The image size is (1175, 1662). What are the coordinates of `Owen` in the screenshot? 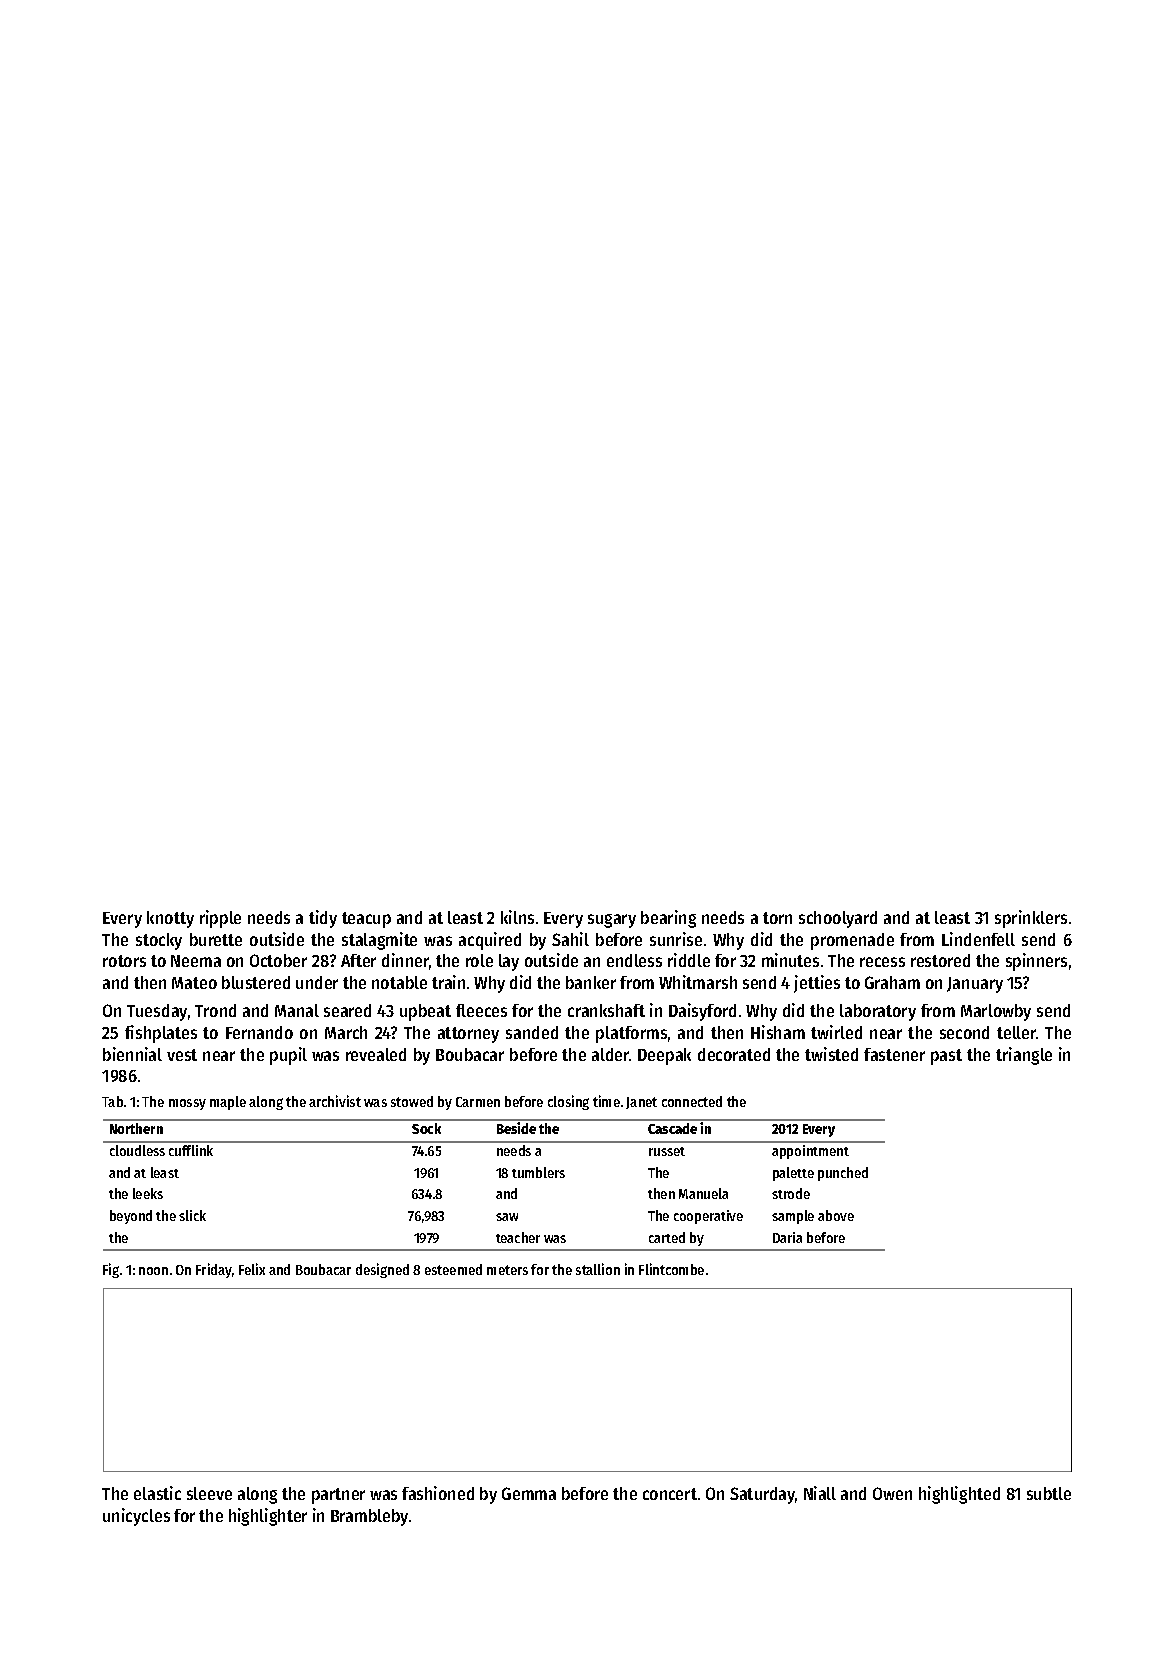 It's located at (892, 1493).
